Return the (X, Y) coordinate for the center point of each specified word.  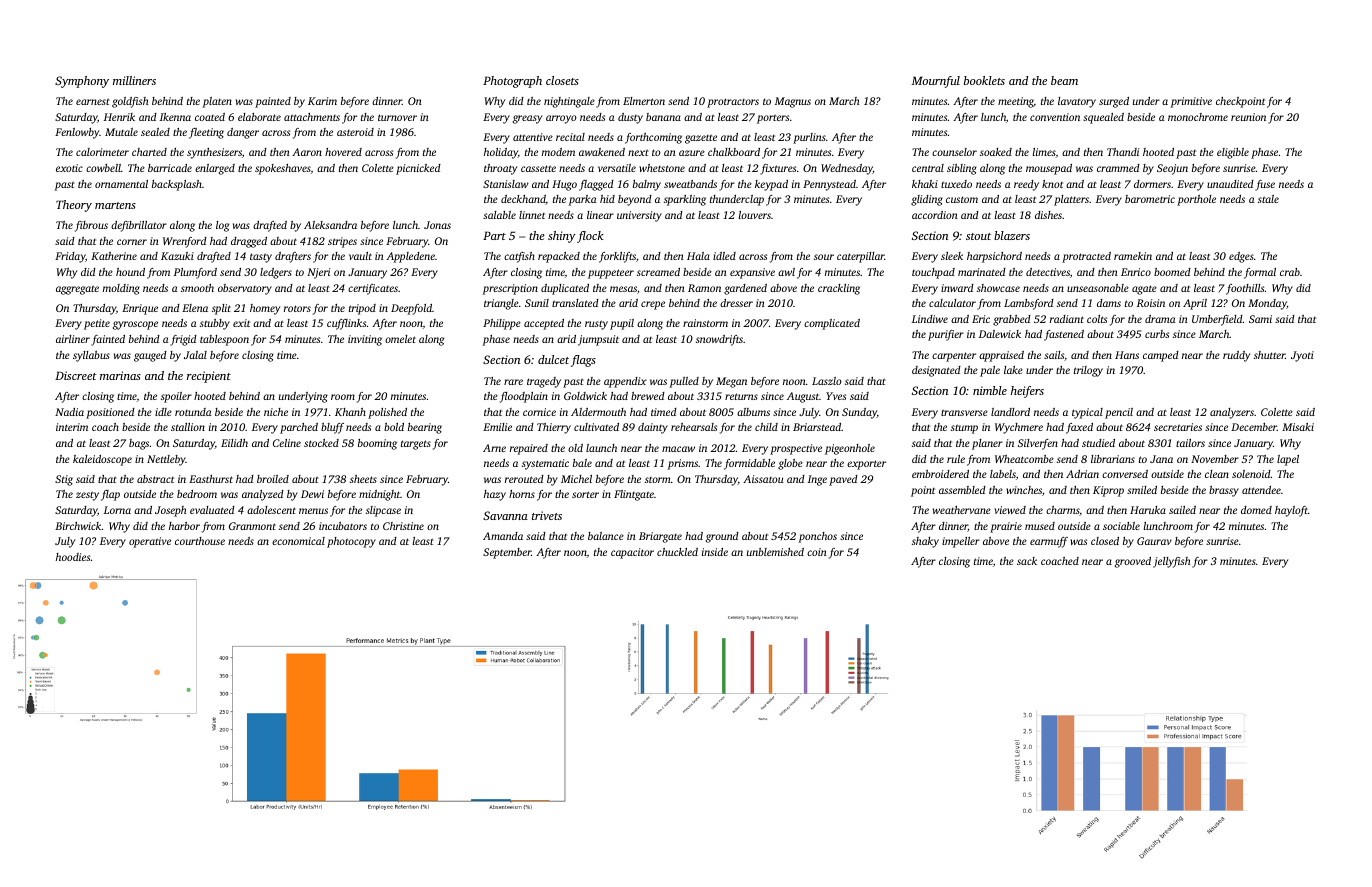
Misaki (1298, 427)
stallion (188, 427)
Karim (322, 101)
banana (663, 117)
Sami (1260, 319)
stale (1268, 199)
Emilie (497, 427)
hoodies (73, 557)
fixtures (778, 169)
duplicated (565, 289)
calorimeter (102, 152)
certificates (373, 289)
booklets (984, 80)
